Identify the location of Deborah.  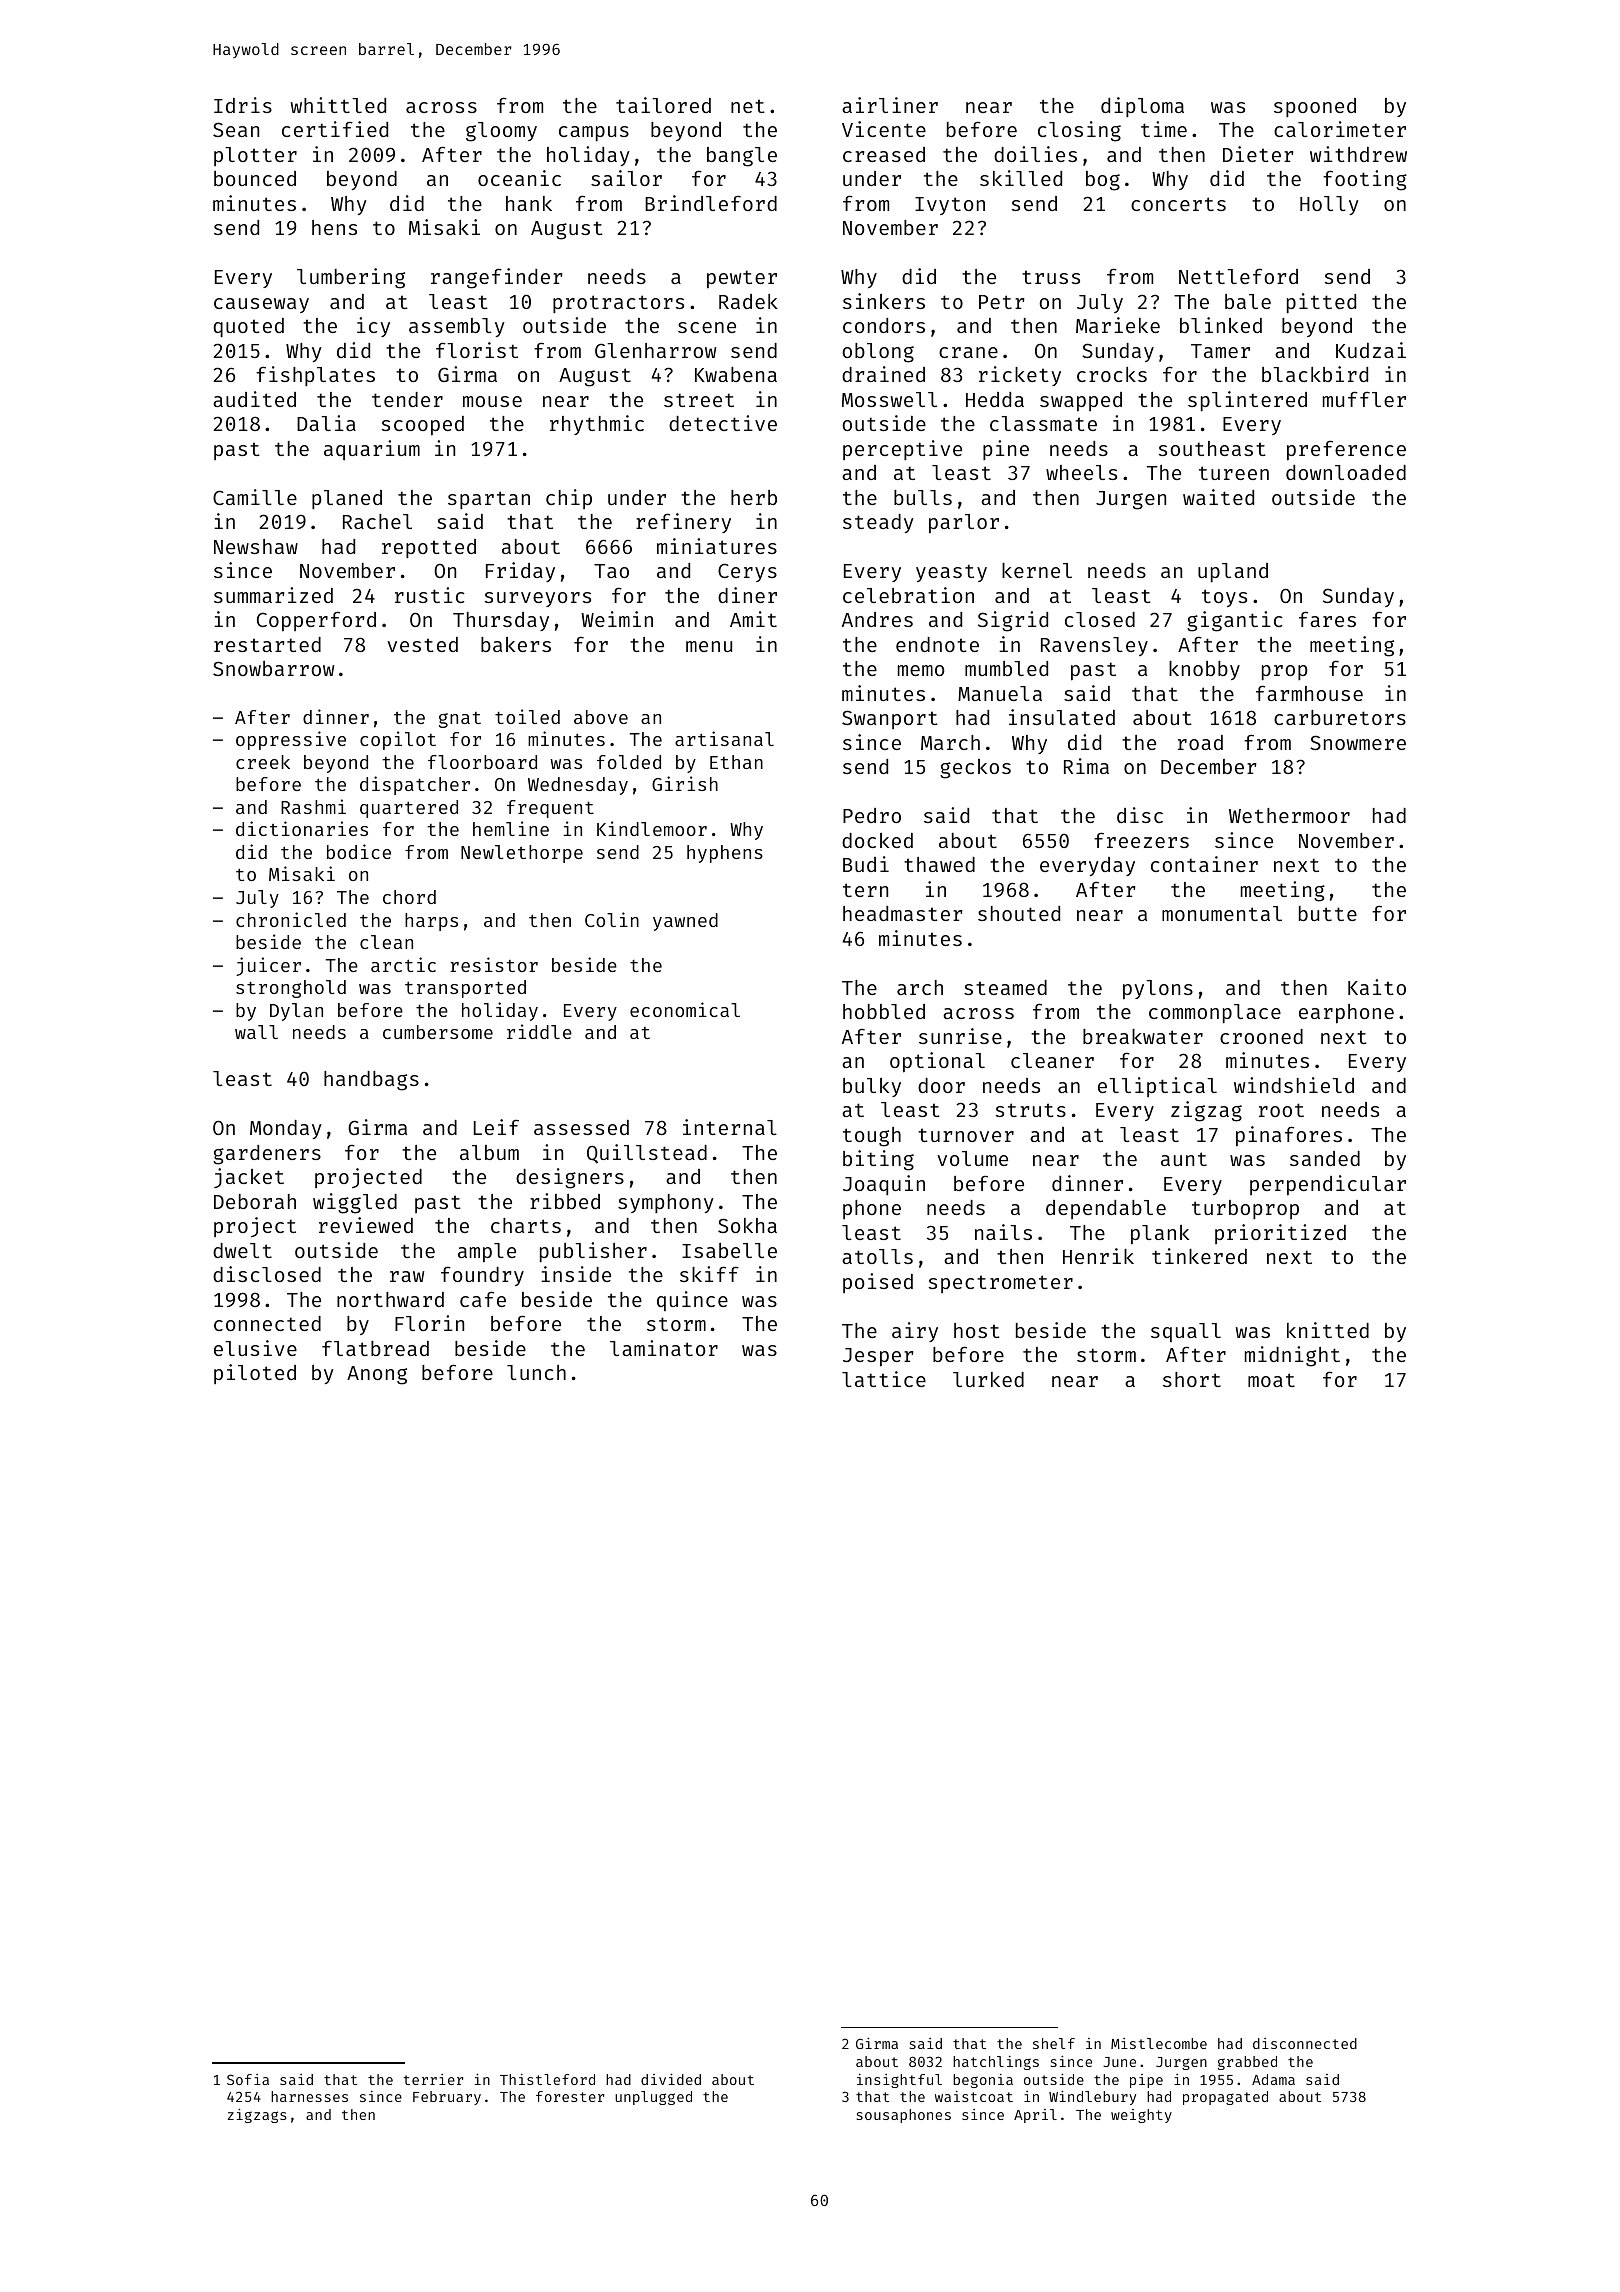
(255, 1201).
